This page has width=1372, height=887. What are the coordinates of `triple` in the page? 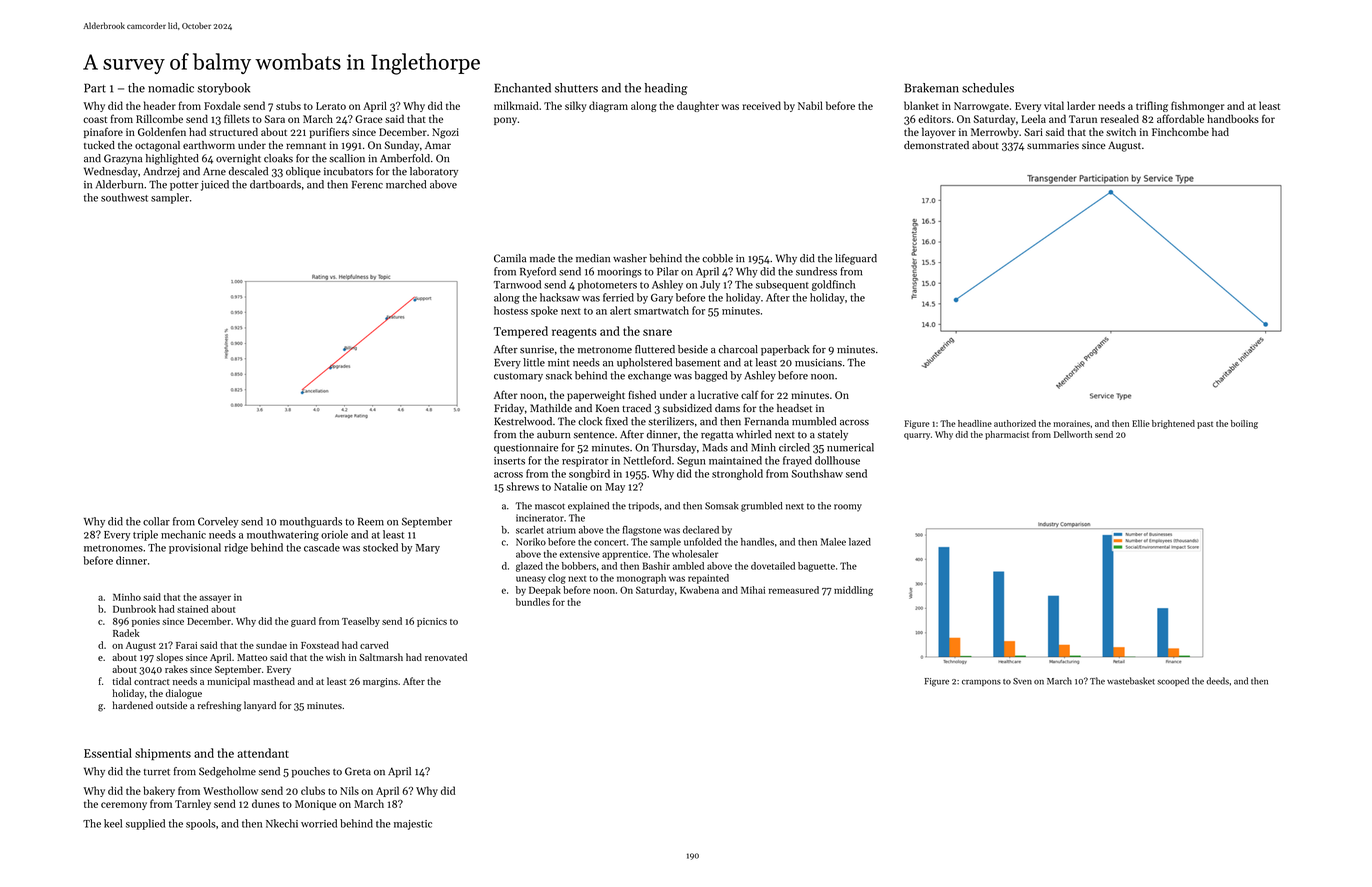 It's located at (145, 535).
